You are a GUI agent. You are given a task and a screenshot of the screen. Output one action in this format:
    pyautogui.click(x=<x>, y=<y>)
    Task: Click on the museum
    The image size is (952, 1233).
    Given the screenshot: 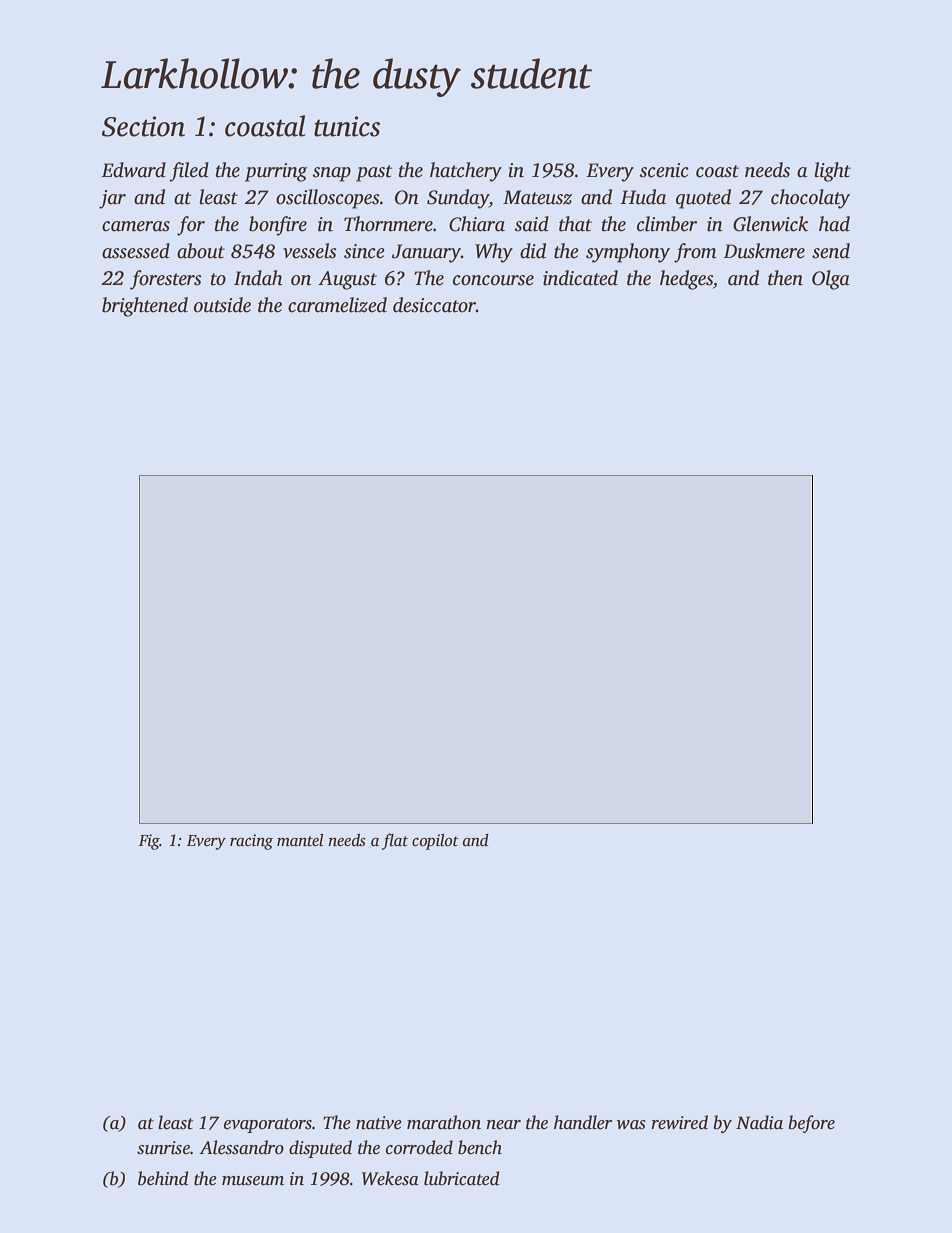 What is the action you would take?
    pyautogui.click(x=253, y=1181)
